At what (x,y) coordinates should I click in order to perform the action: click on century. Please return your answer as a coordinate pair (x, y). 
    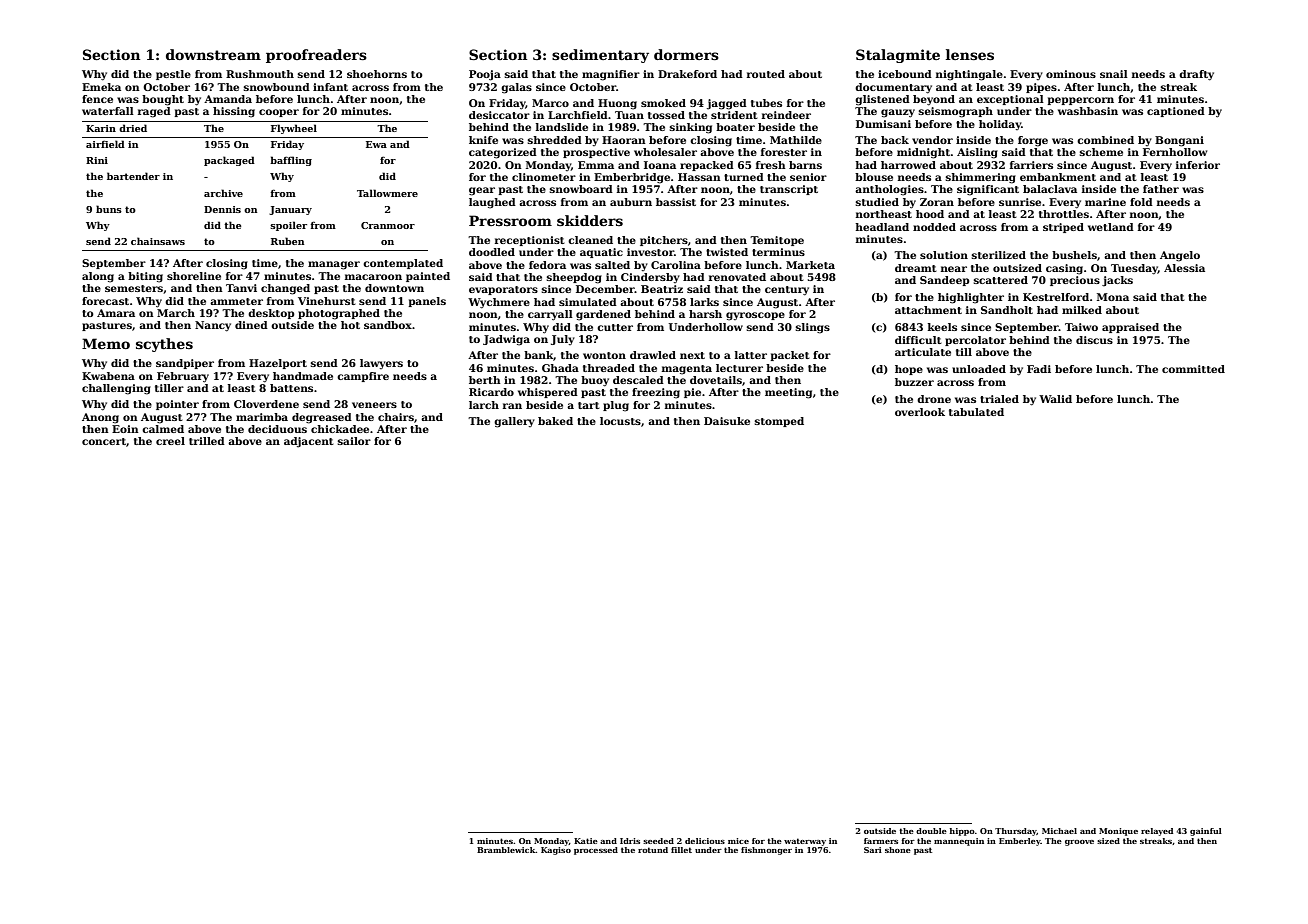
    Looking at the image, I should click on (787, 291).
